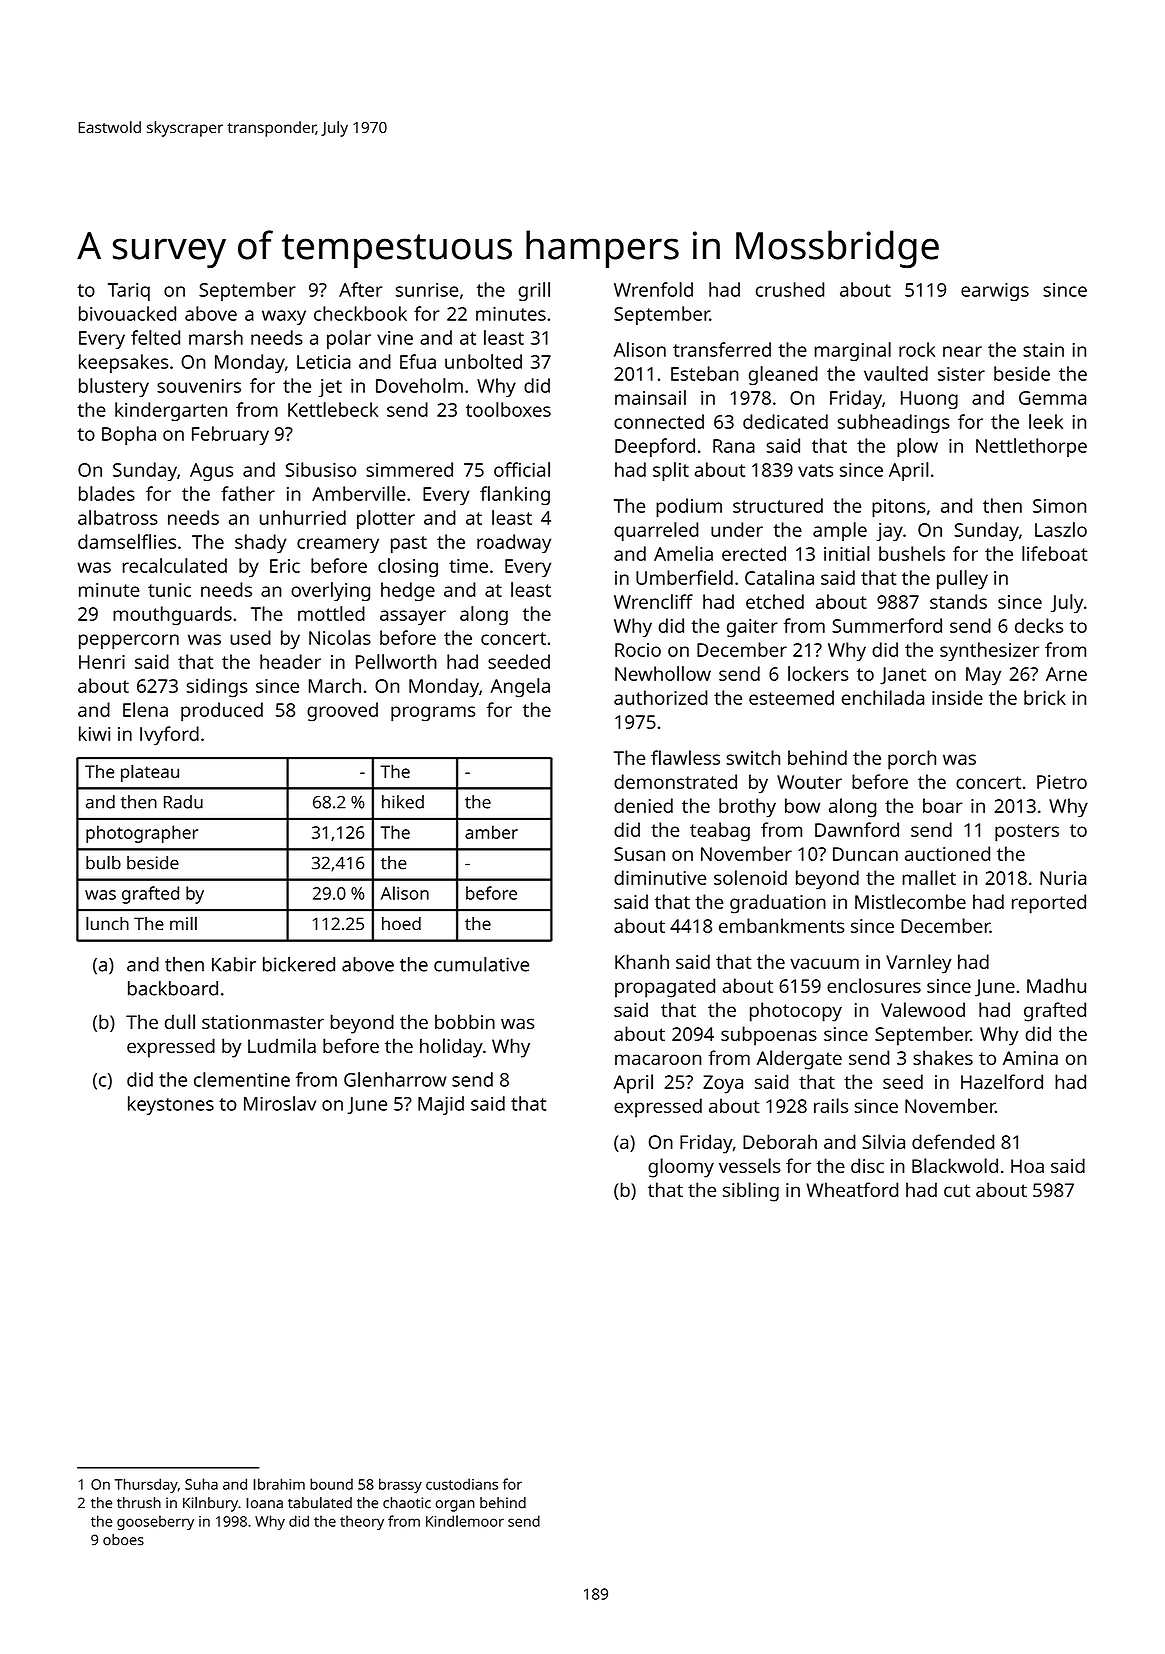 This document has height=1654, width=1165. I want to click on grill, so click(534, 291).
